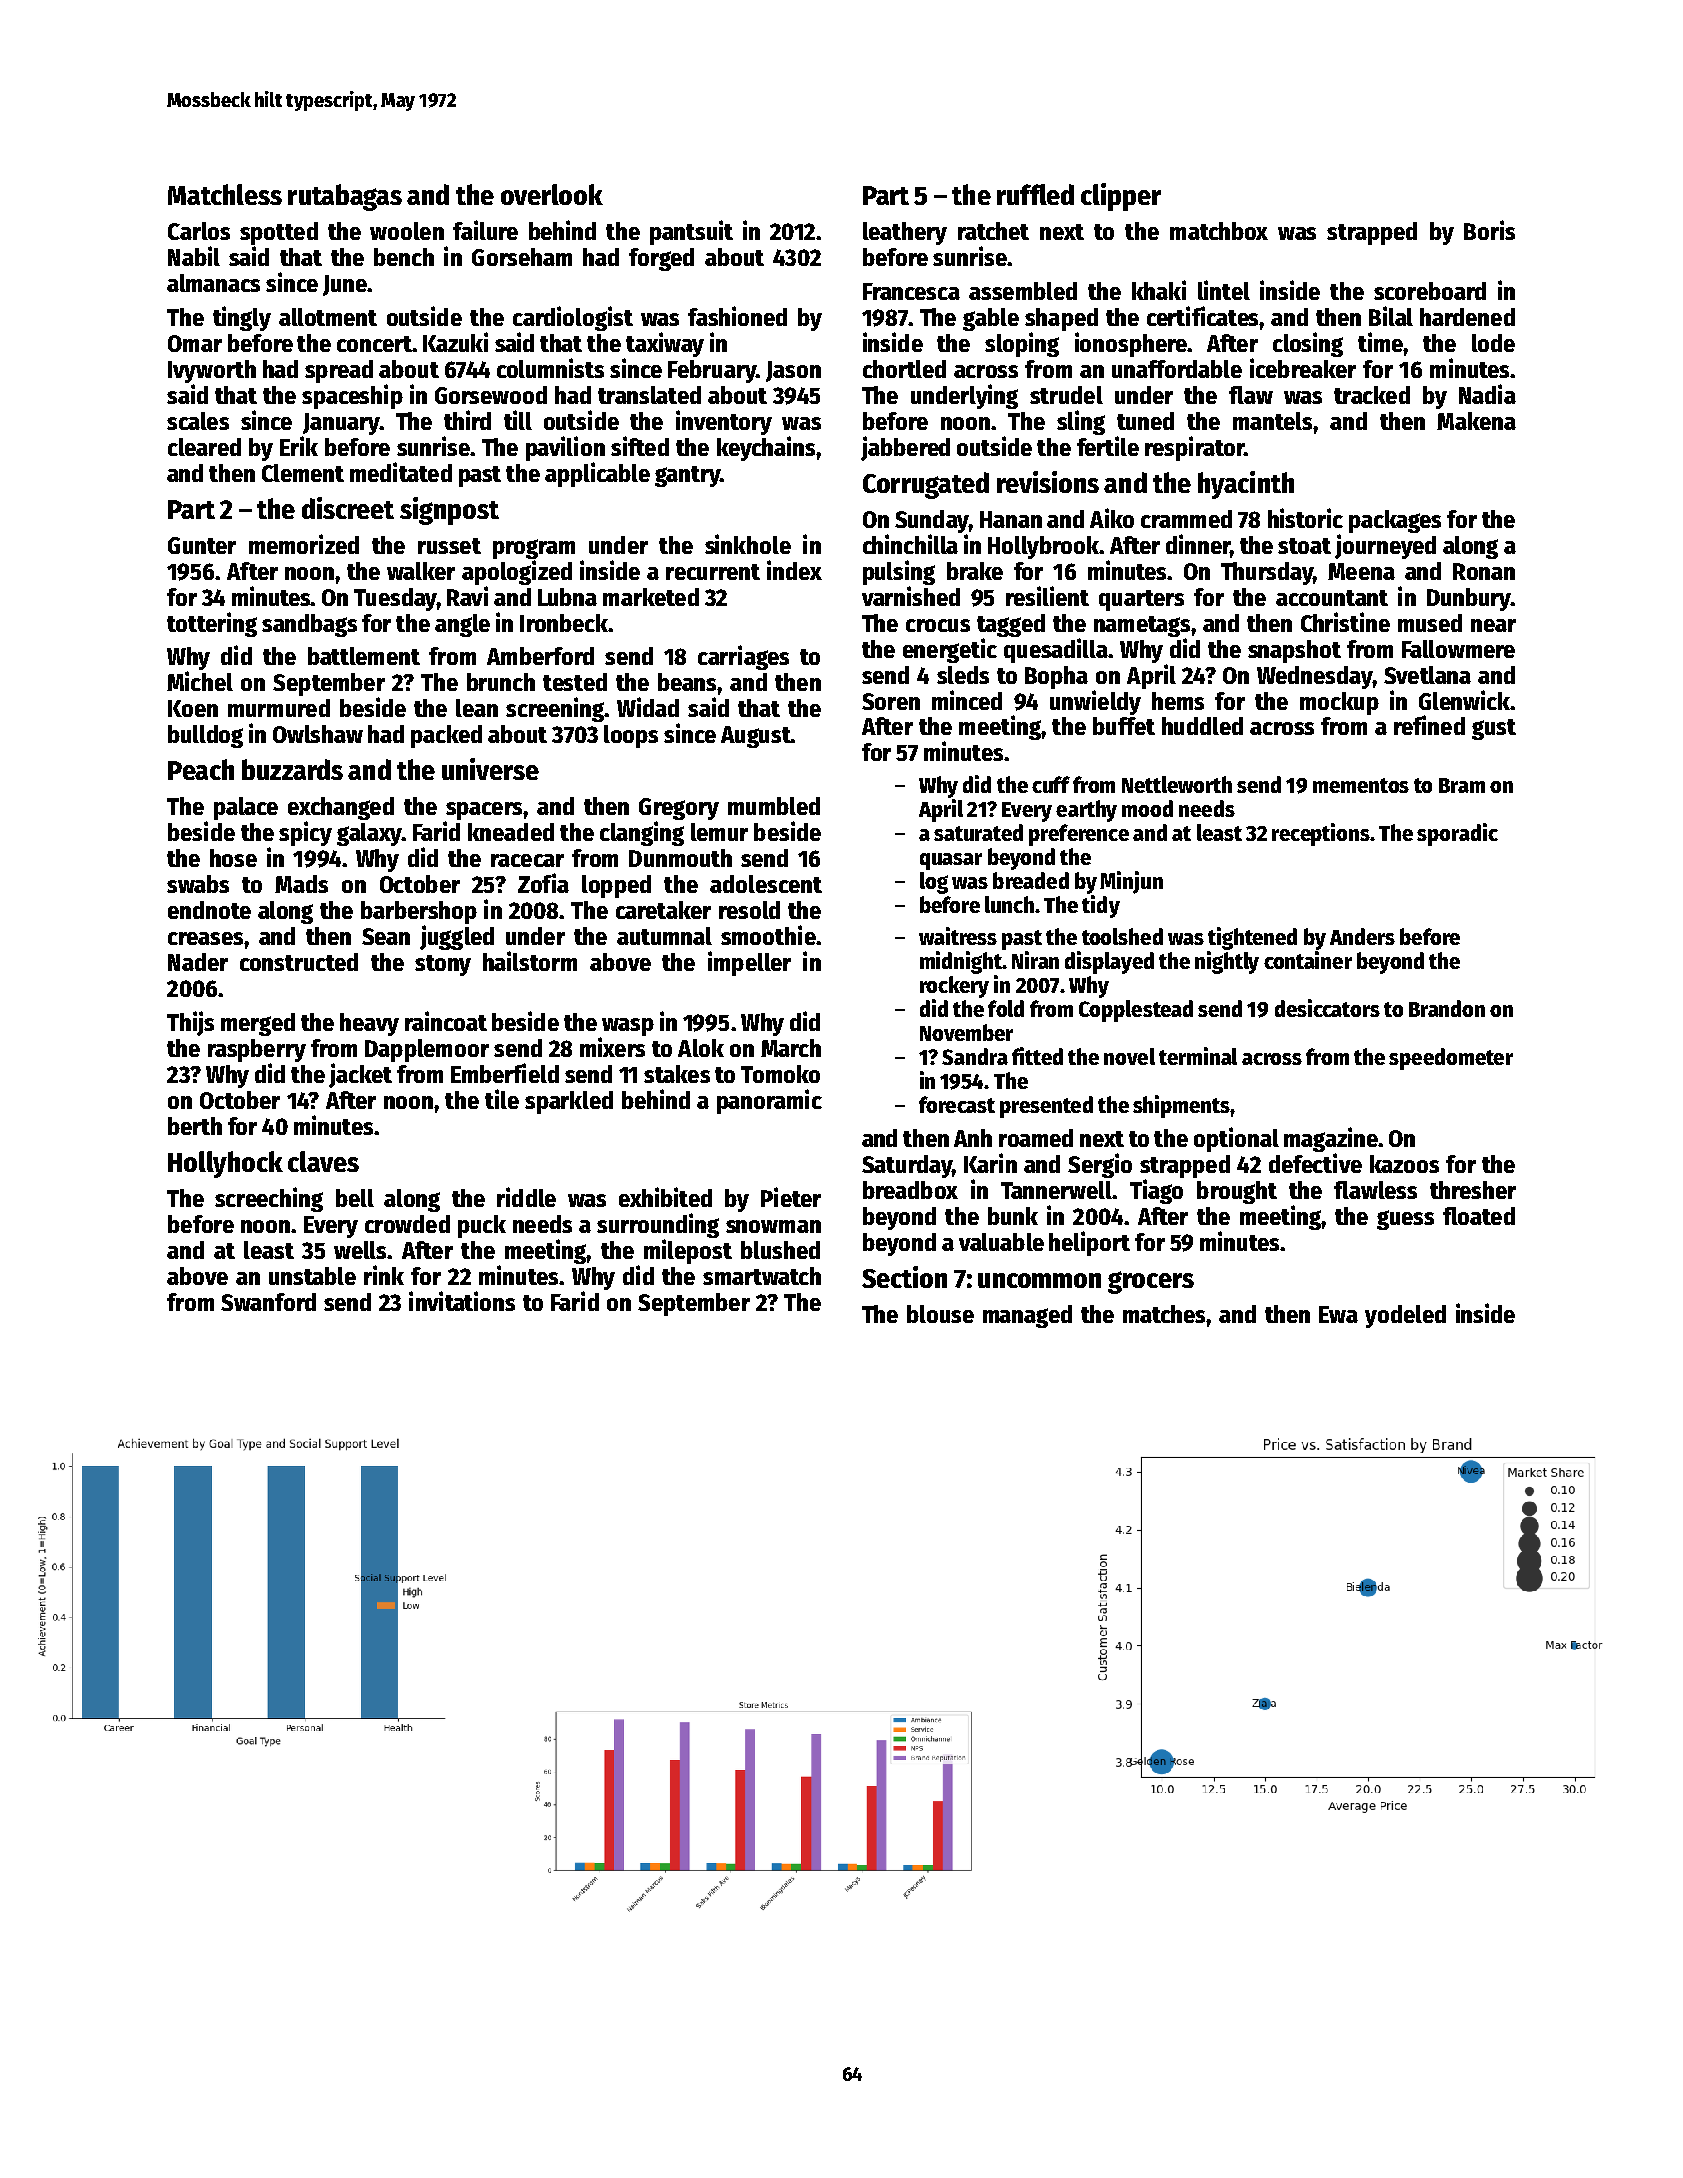  I want to click on clipper, so click(1121, 197).
